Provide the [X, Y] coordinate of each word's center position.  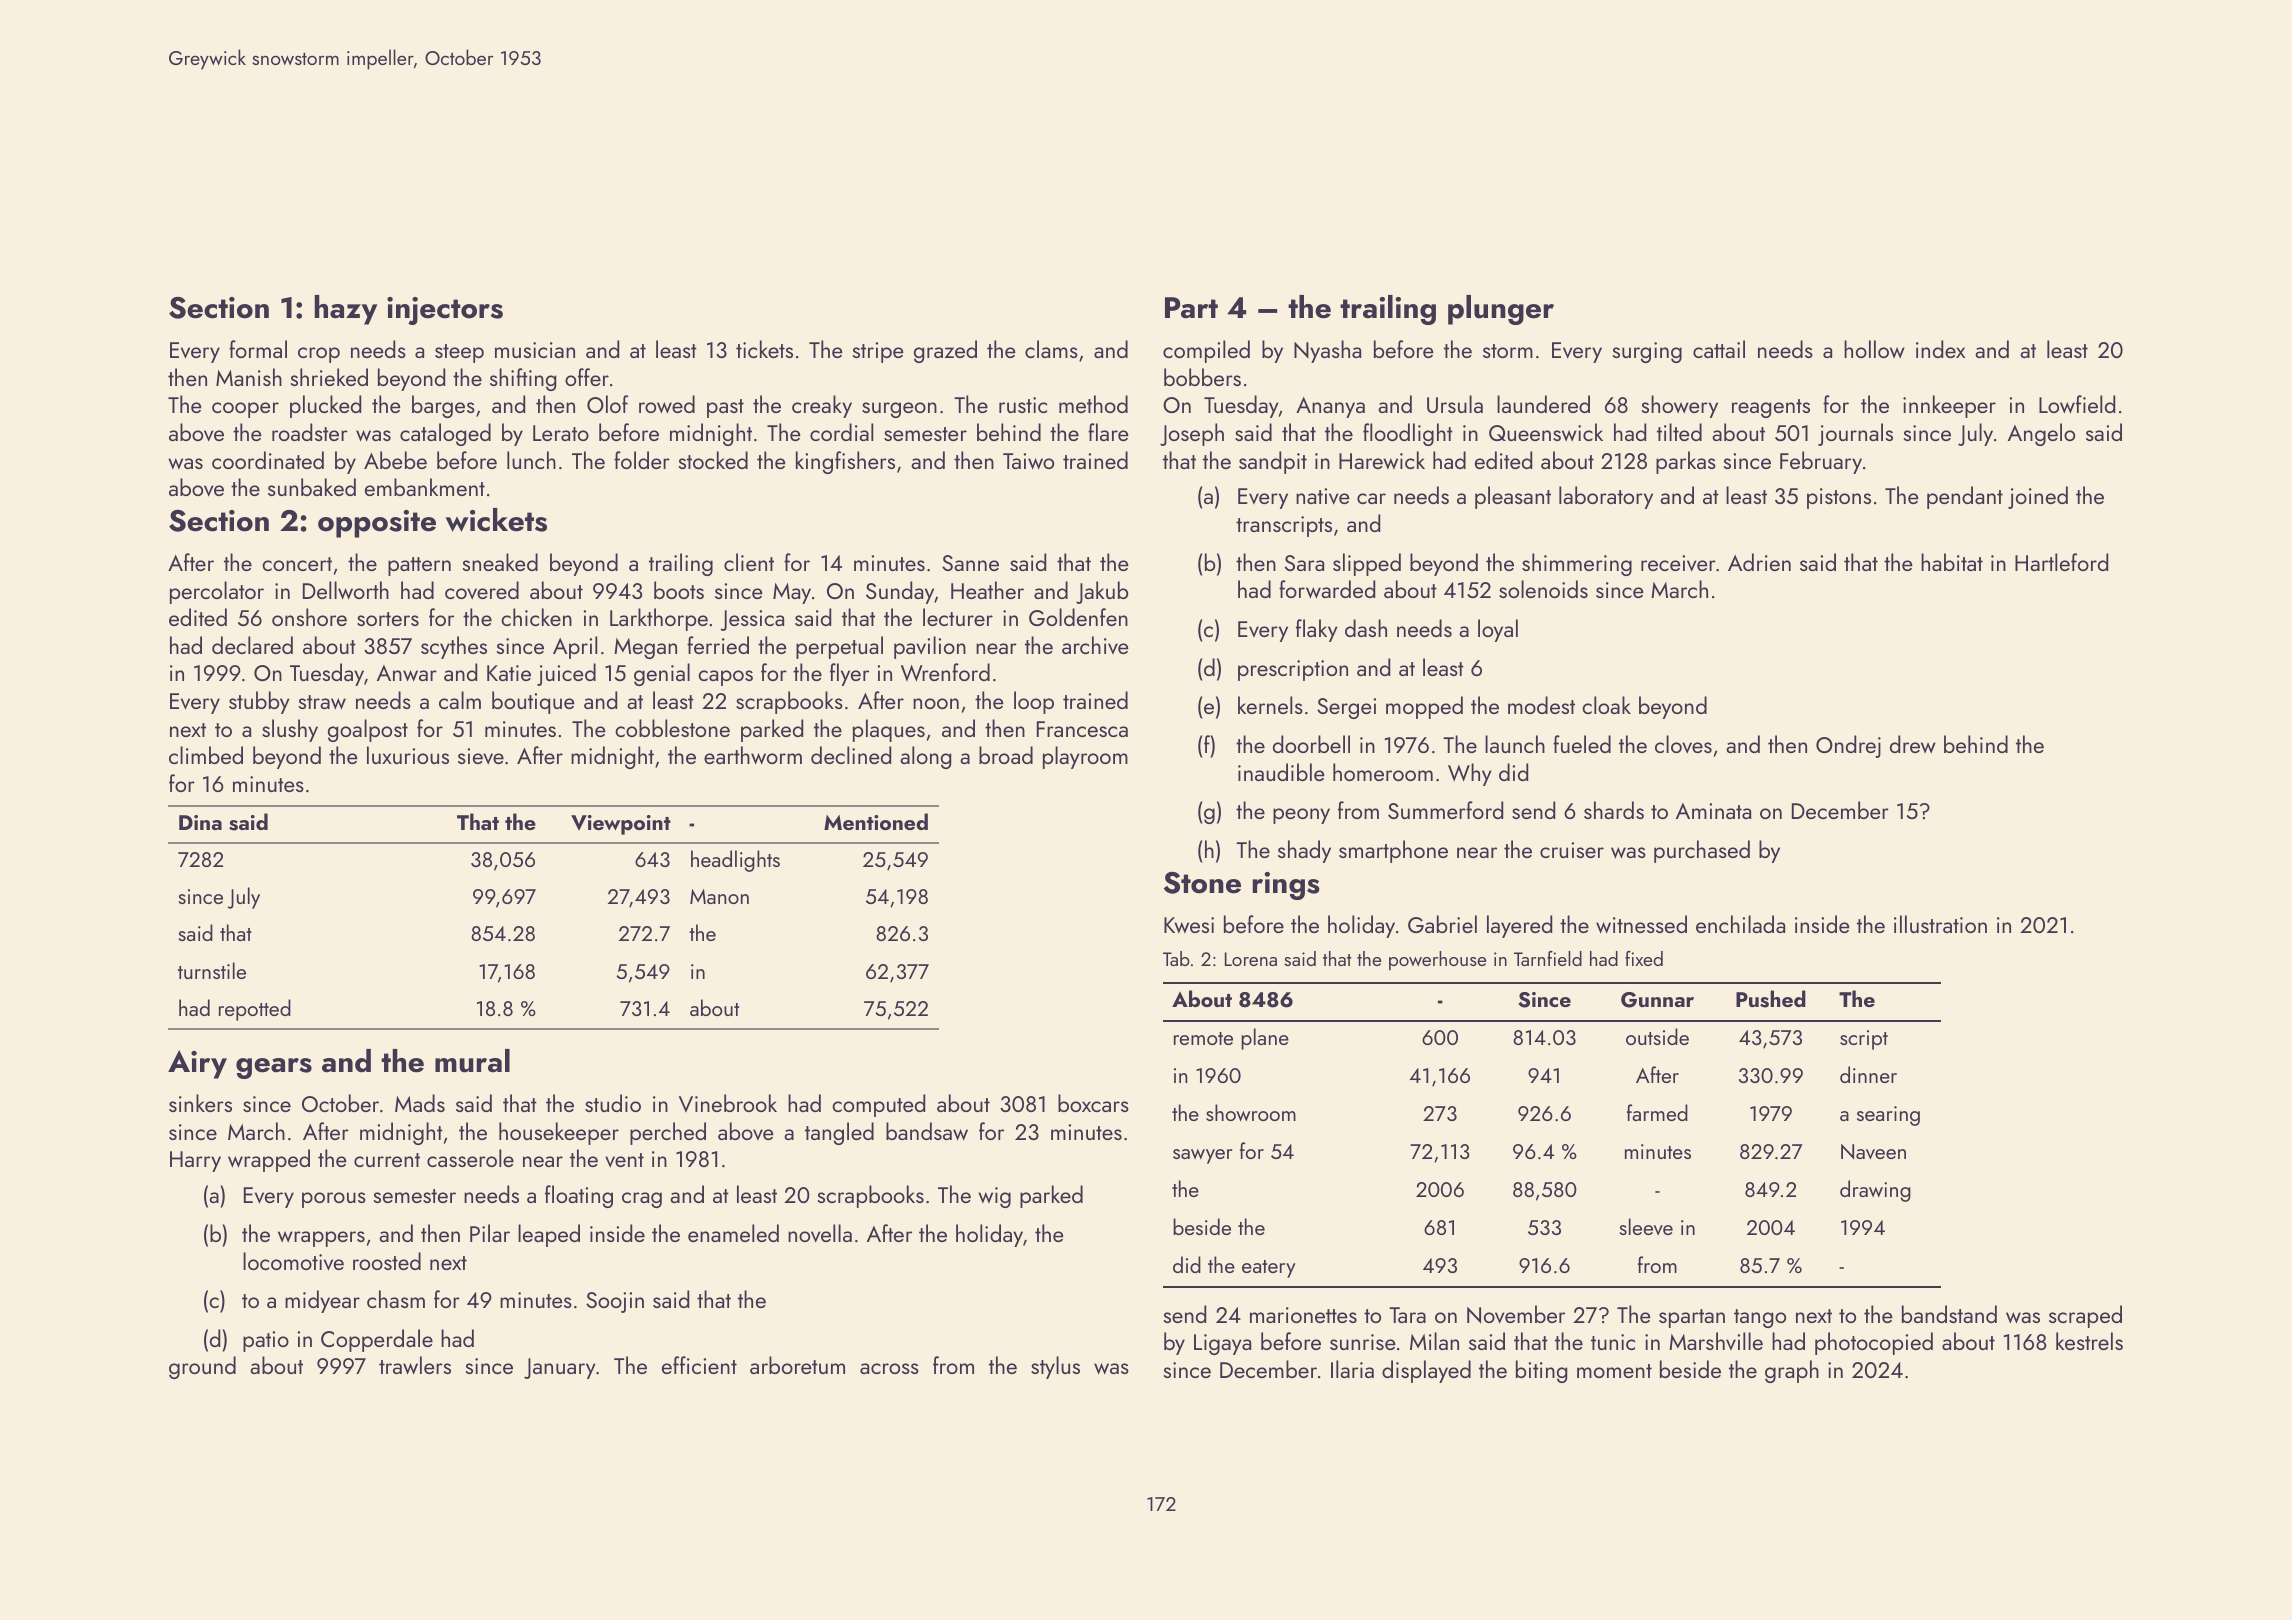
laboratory [1606, 497]
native [1323, 496]
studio [613, 1103]
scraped [2085, 1316]
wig [994, 1197]
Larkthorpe [659, 619]
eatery [1269, 1269]
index [1940, 349]
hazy [345, 310]
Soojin [615, 1302]
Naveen [1873, 1151]
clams [1051, 349]
